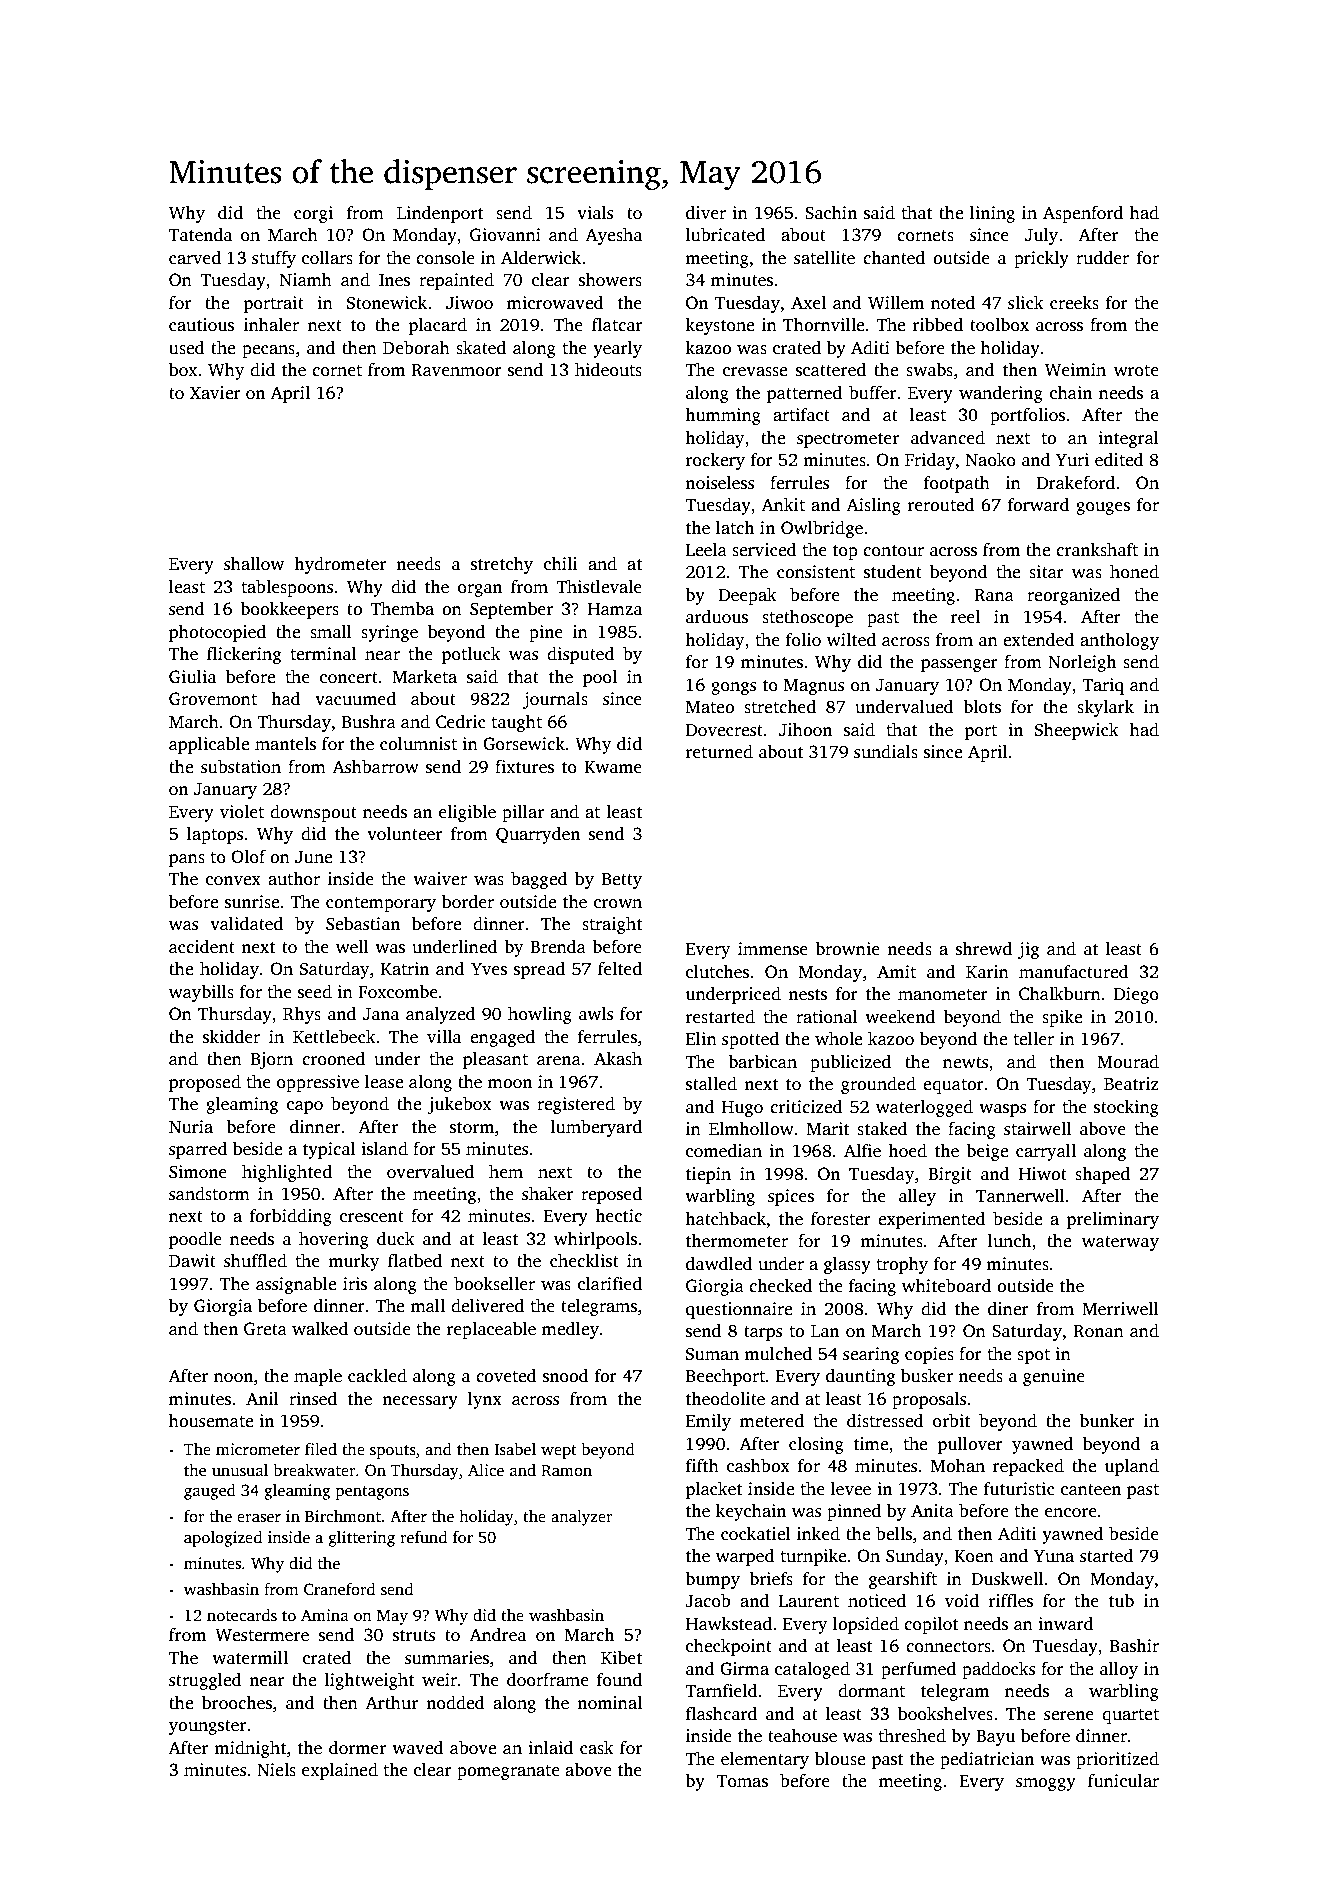 The height and width of the screenshot is (1878, 1328). I want to click on notecards, so click(242, 1615).
